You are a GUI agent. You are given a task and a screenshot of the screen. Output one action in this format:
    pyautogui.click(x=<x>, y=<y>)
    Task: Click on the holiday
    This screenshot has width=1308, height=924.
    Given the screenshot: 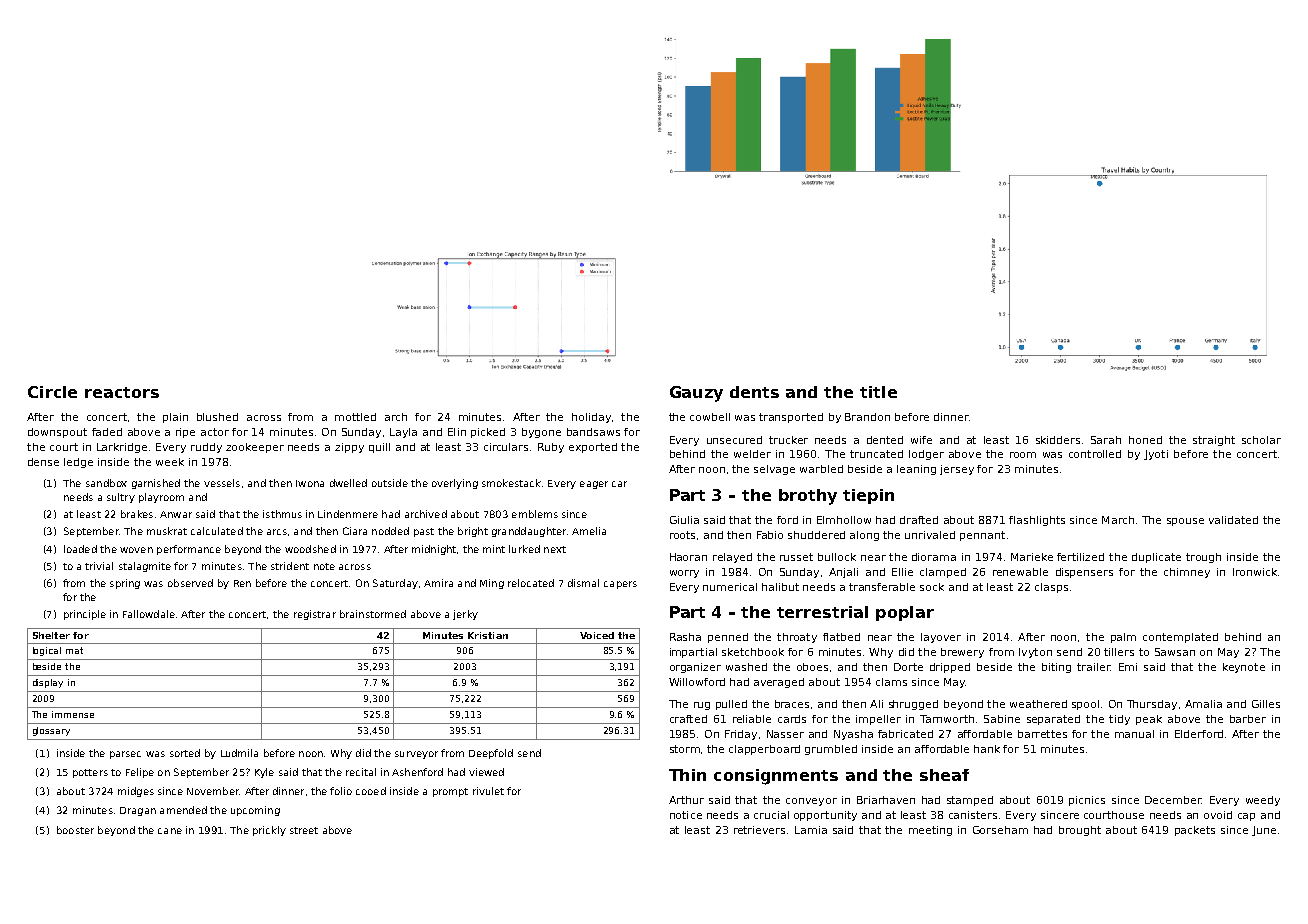 What is the action you would take?
    pyautogui.click(x=591, y=418)
